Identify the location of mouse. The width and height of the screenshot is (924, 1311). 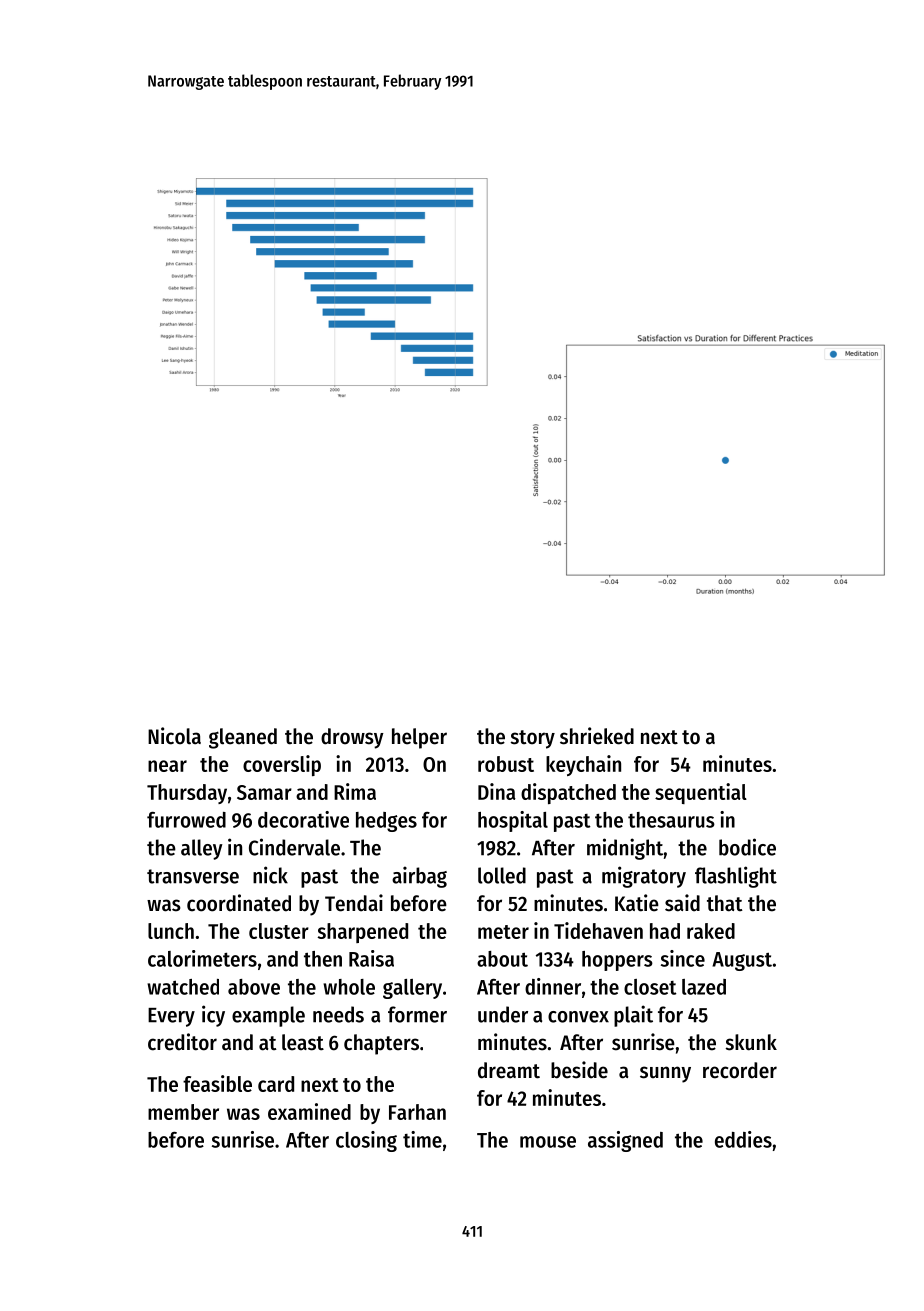
(548, 1142).
